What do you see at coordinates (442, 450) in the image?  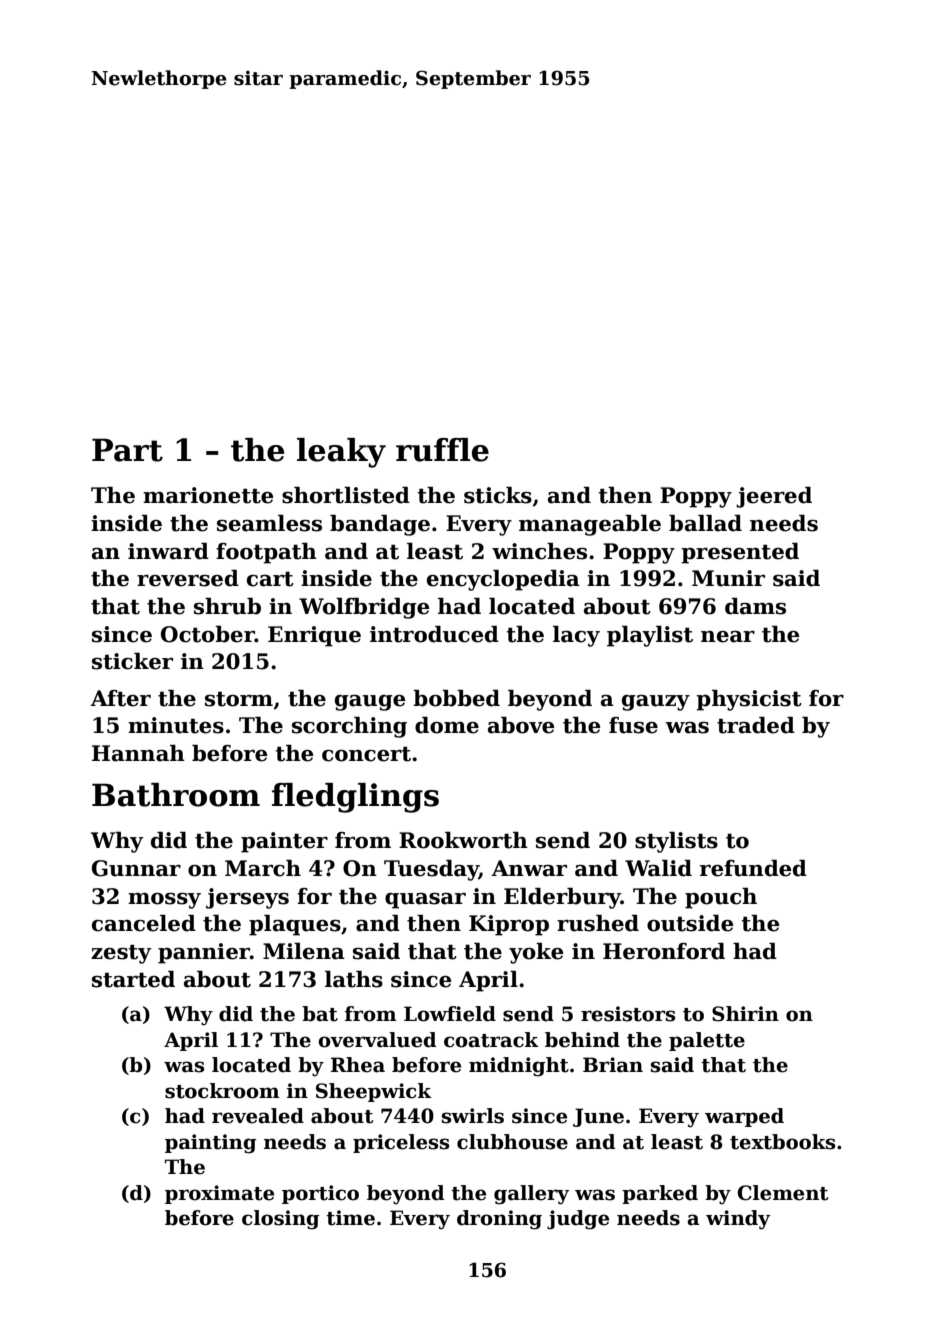 I see `ruffle` at bounding box center [442, 450].
